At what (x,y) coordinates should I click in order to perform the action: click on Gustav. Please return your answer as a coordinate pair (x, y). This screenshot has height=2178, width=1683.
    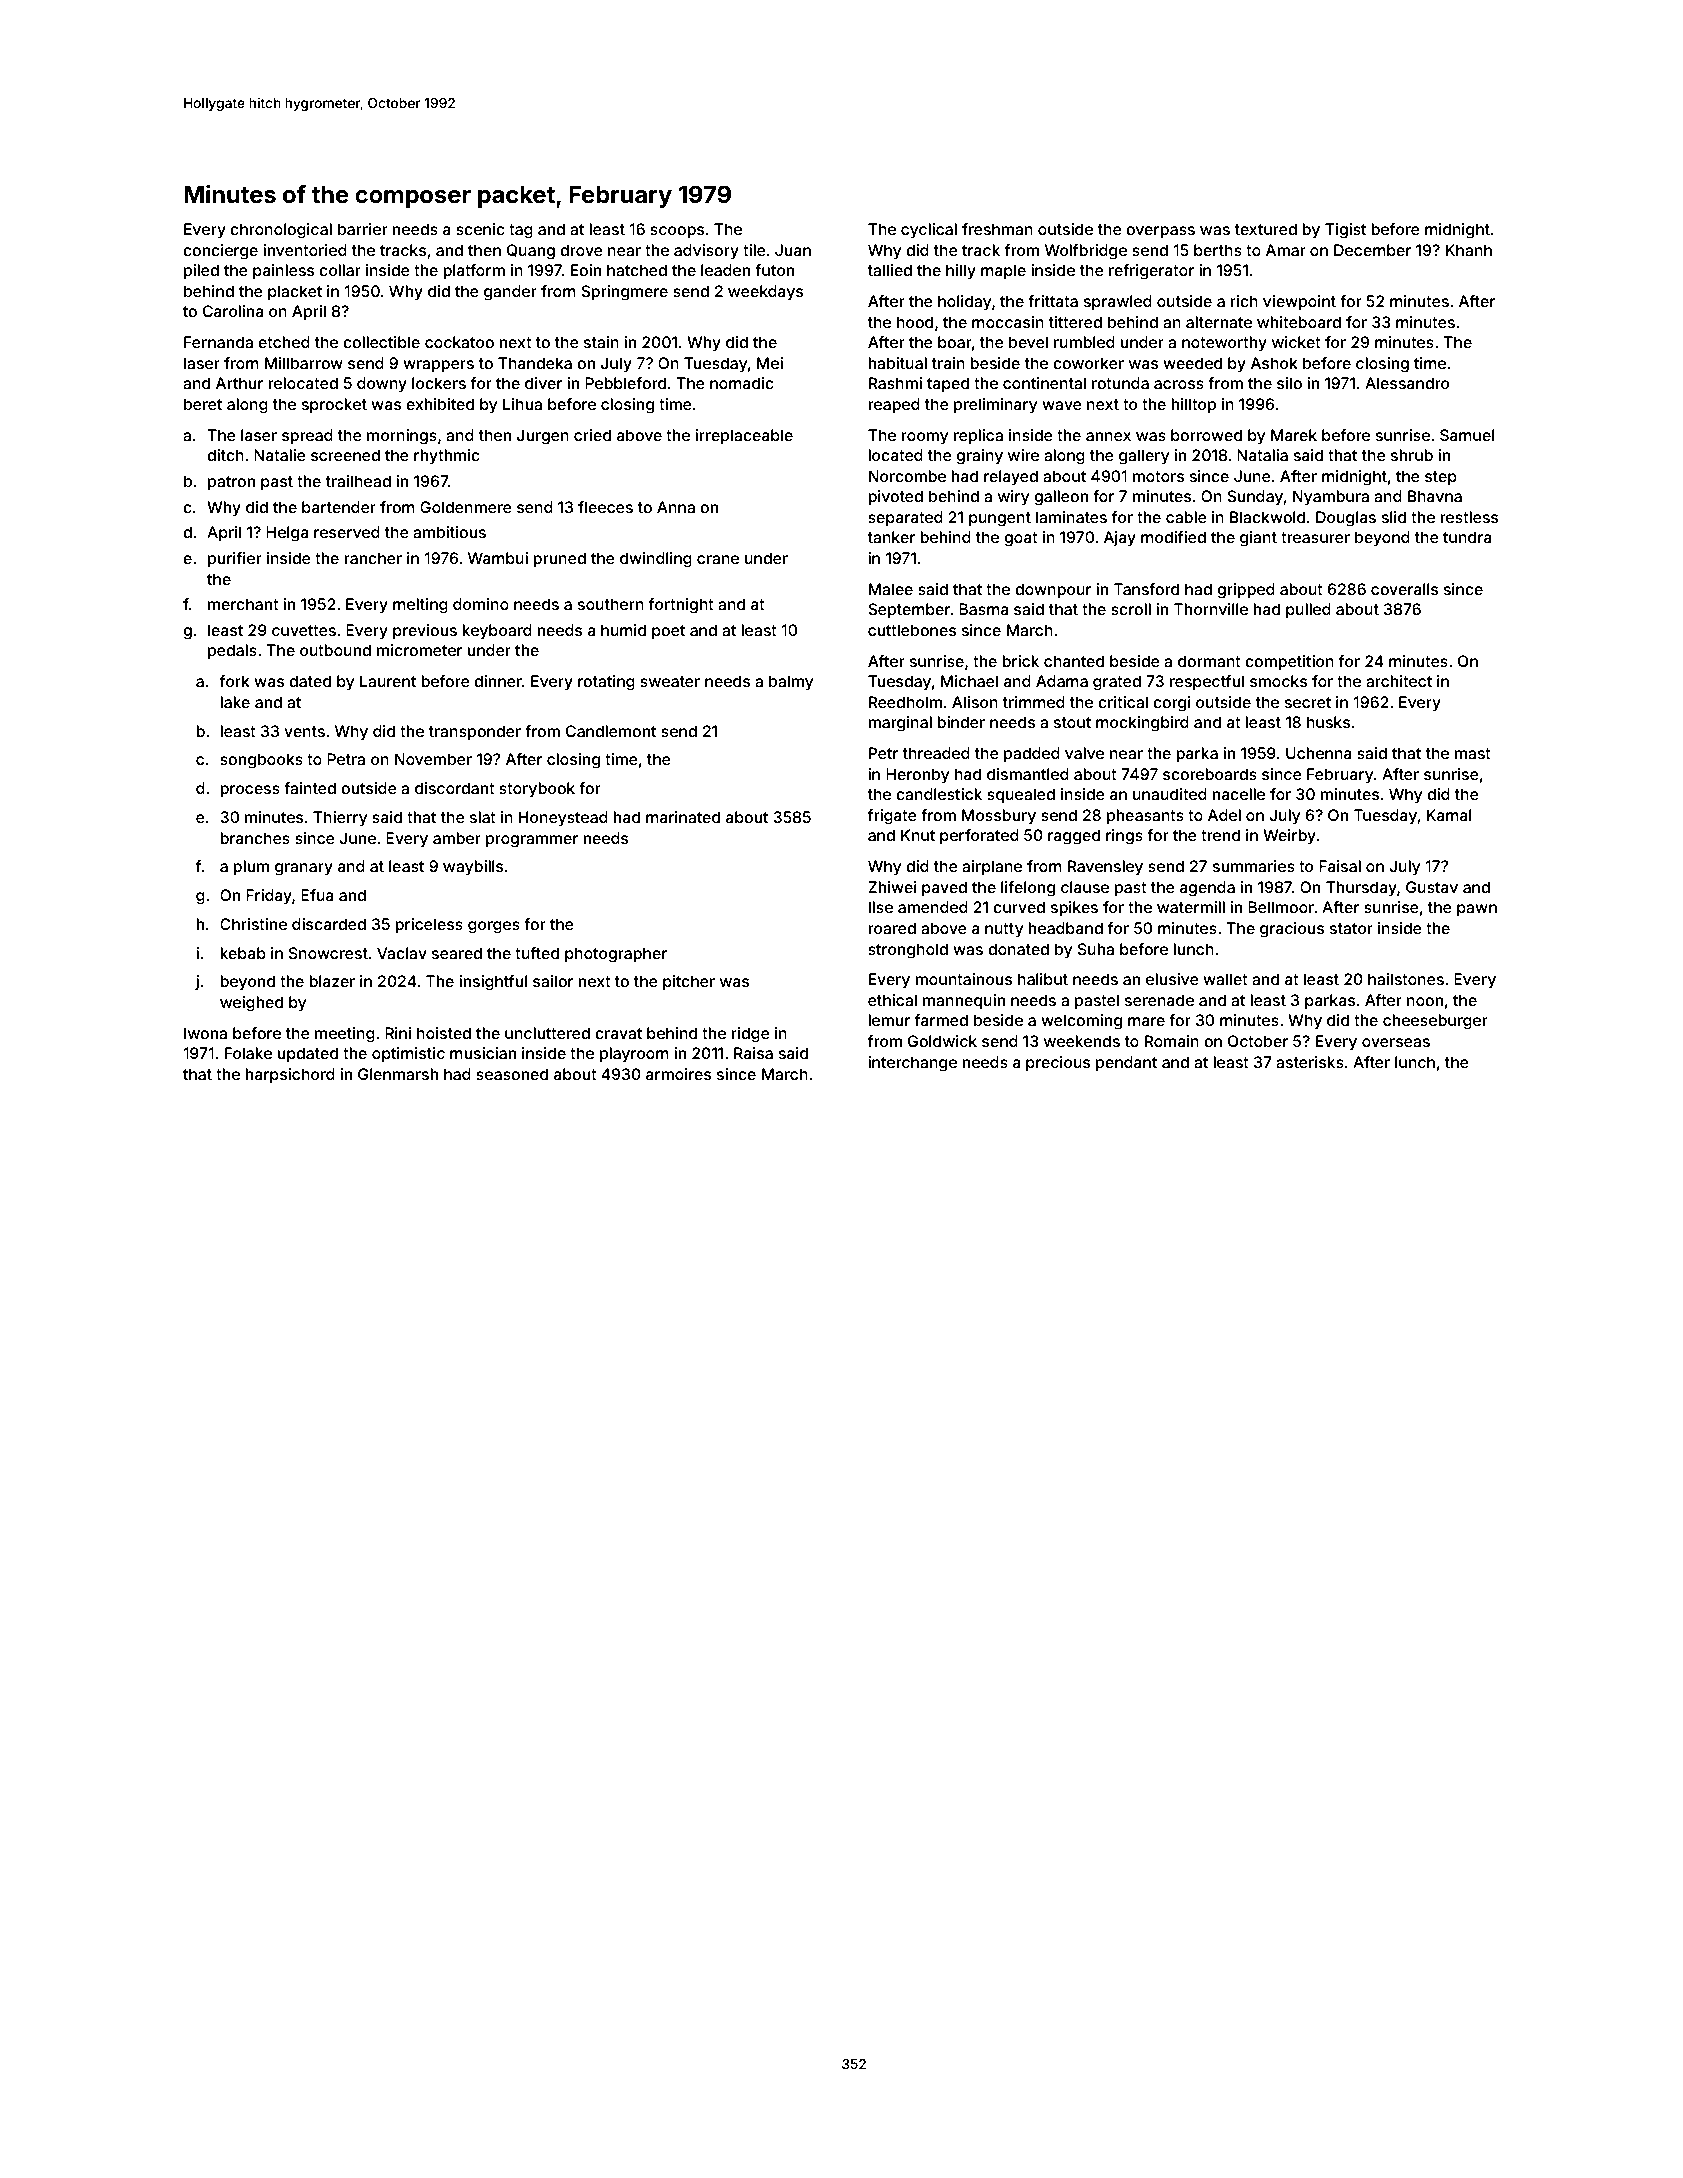
    Looking at the image, I should click on (1432, 887).
